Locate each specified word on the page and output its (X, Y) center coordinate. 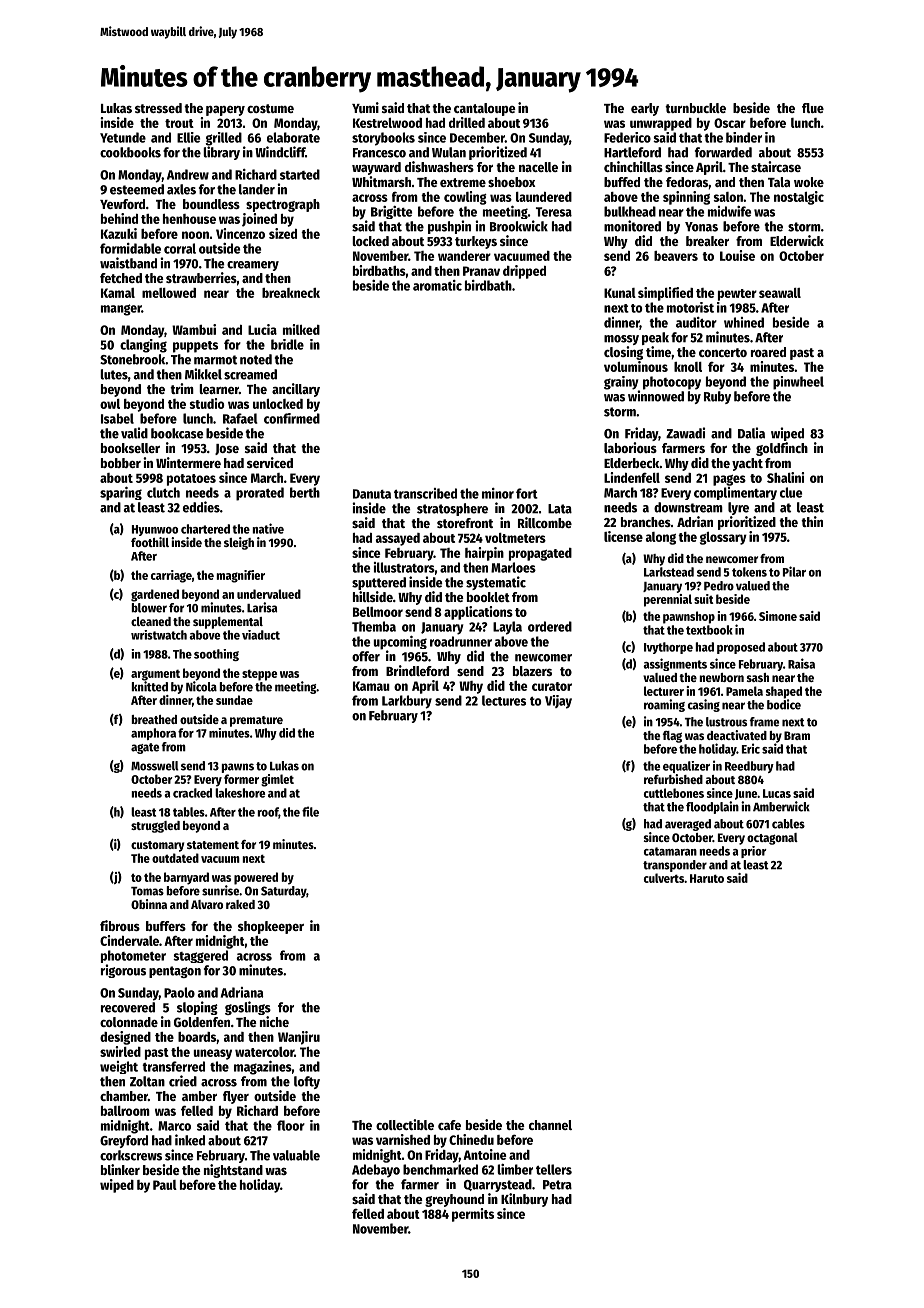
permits (473, 1215)
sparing (121, 493)
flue (813, 108)
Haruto (707, 878)
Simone (778, 616)
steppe (259, 675)
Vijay (558, 702)
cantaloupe (484, 109)
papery (225, 111)
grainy (621, 383)
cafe (449, 1125)
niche (274, 1021)
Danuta (372, 494)
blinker (120, 1169)
